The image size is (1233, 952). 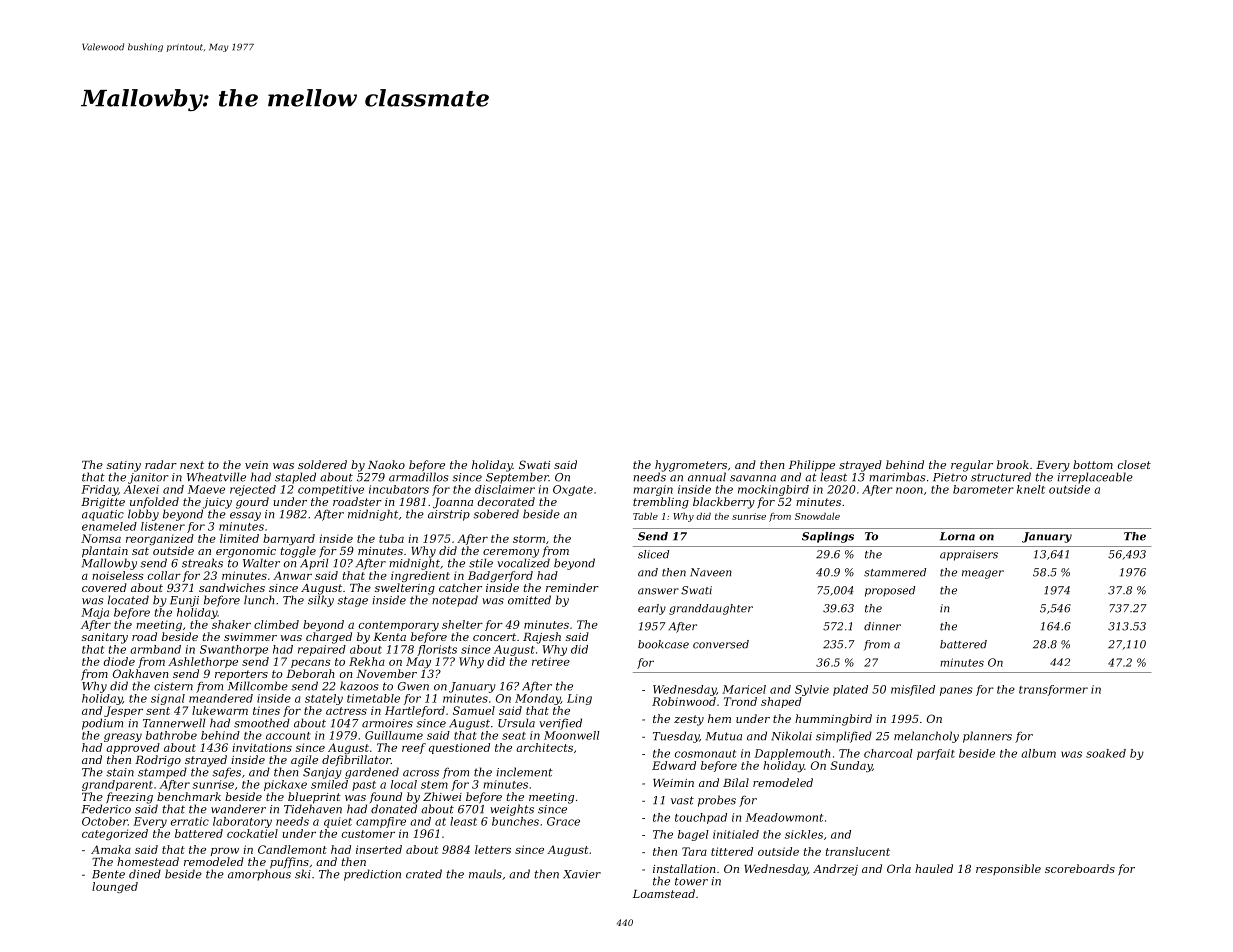 What do you see at coordinates (216, 477) in the screenshot?
I see `Wheatville` at bounding box center [216, 477].
